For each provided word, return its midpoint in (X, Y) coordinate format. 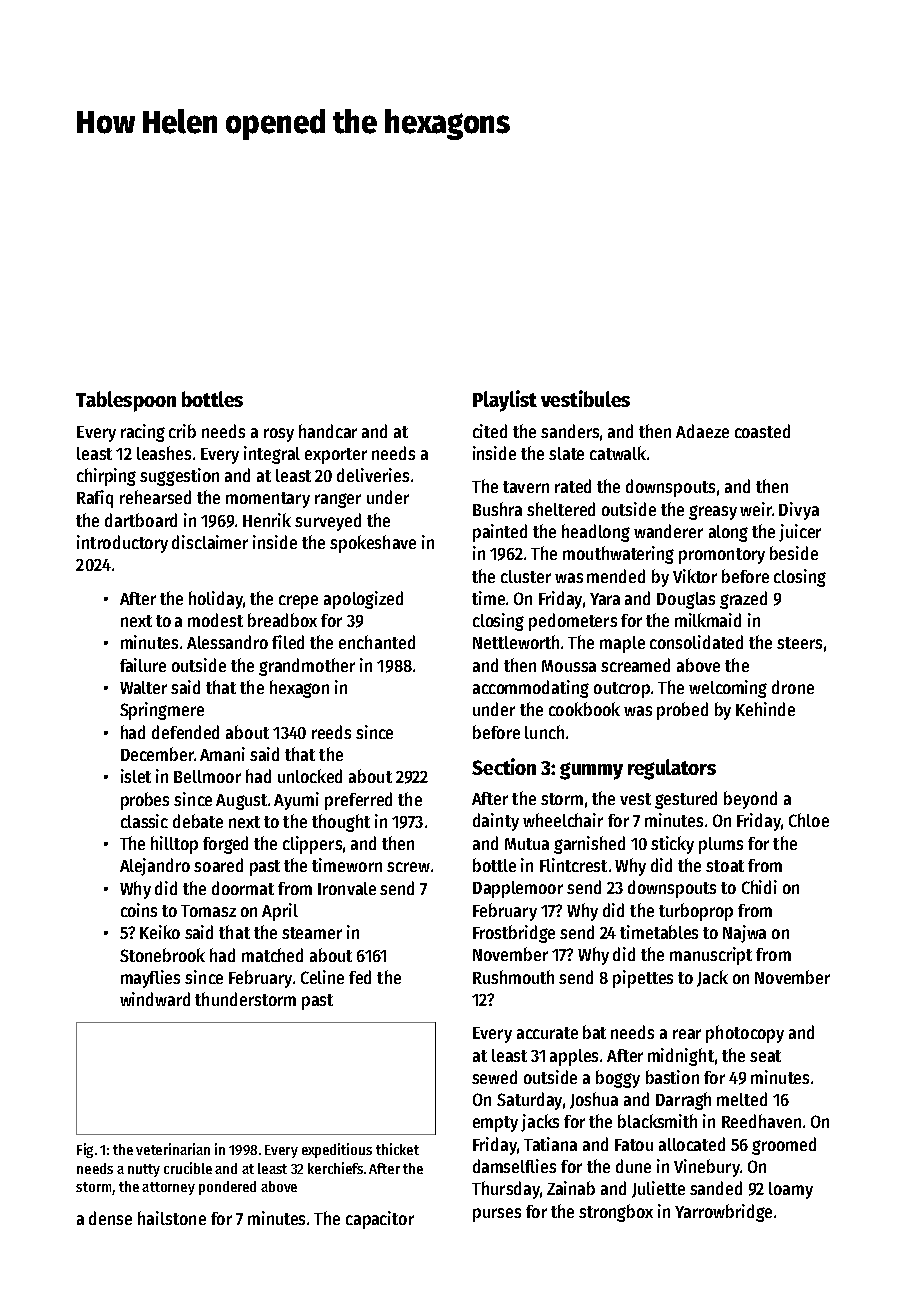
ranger (338, 500)
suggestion (179, 477)
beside (794, 553)
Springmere (162, 711)
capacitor (380, 1220)
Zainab (571, 1188)
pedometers (573, 622)
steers (799, 643)
